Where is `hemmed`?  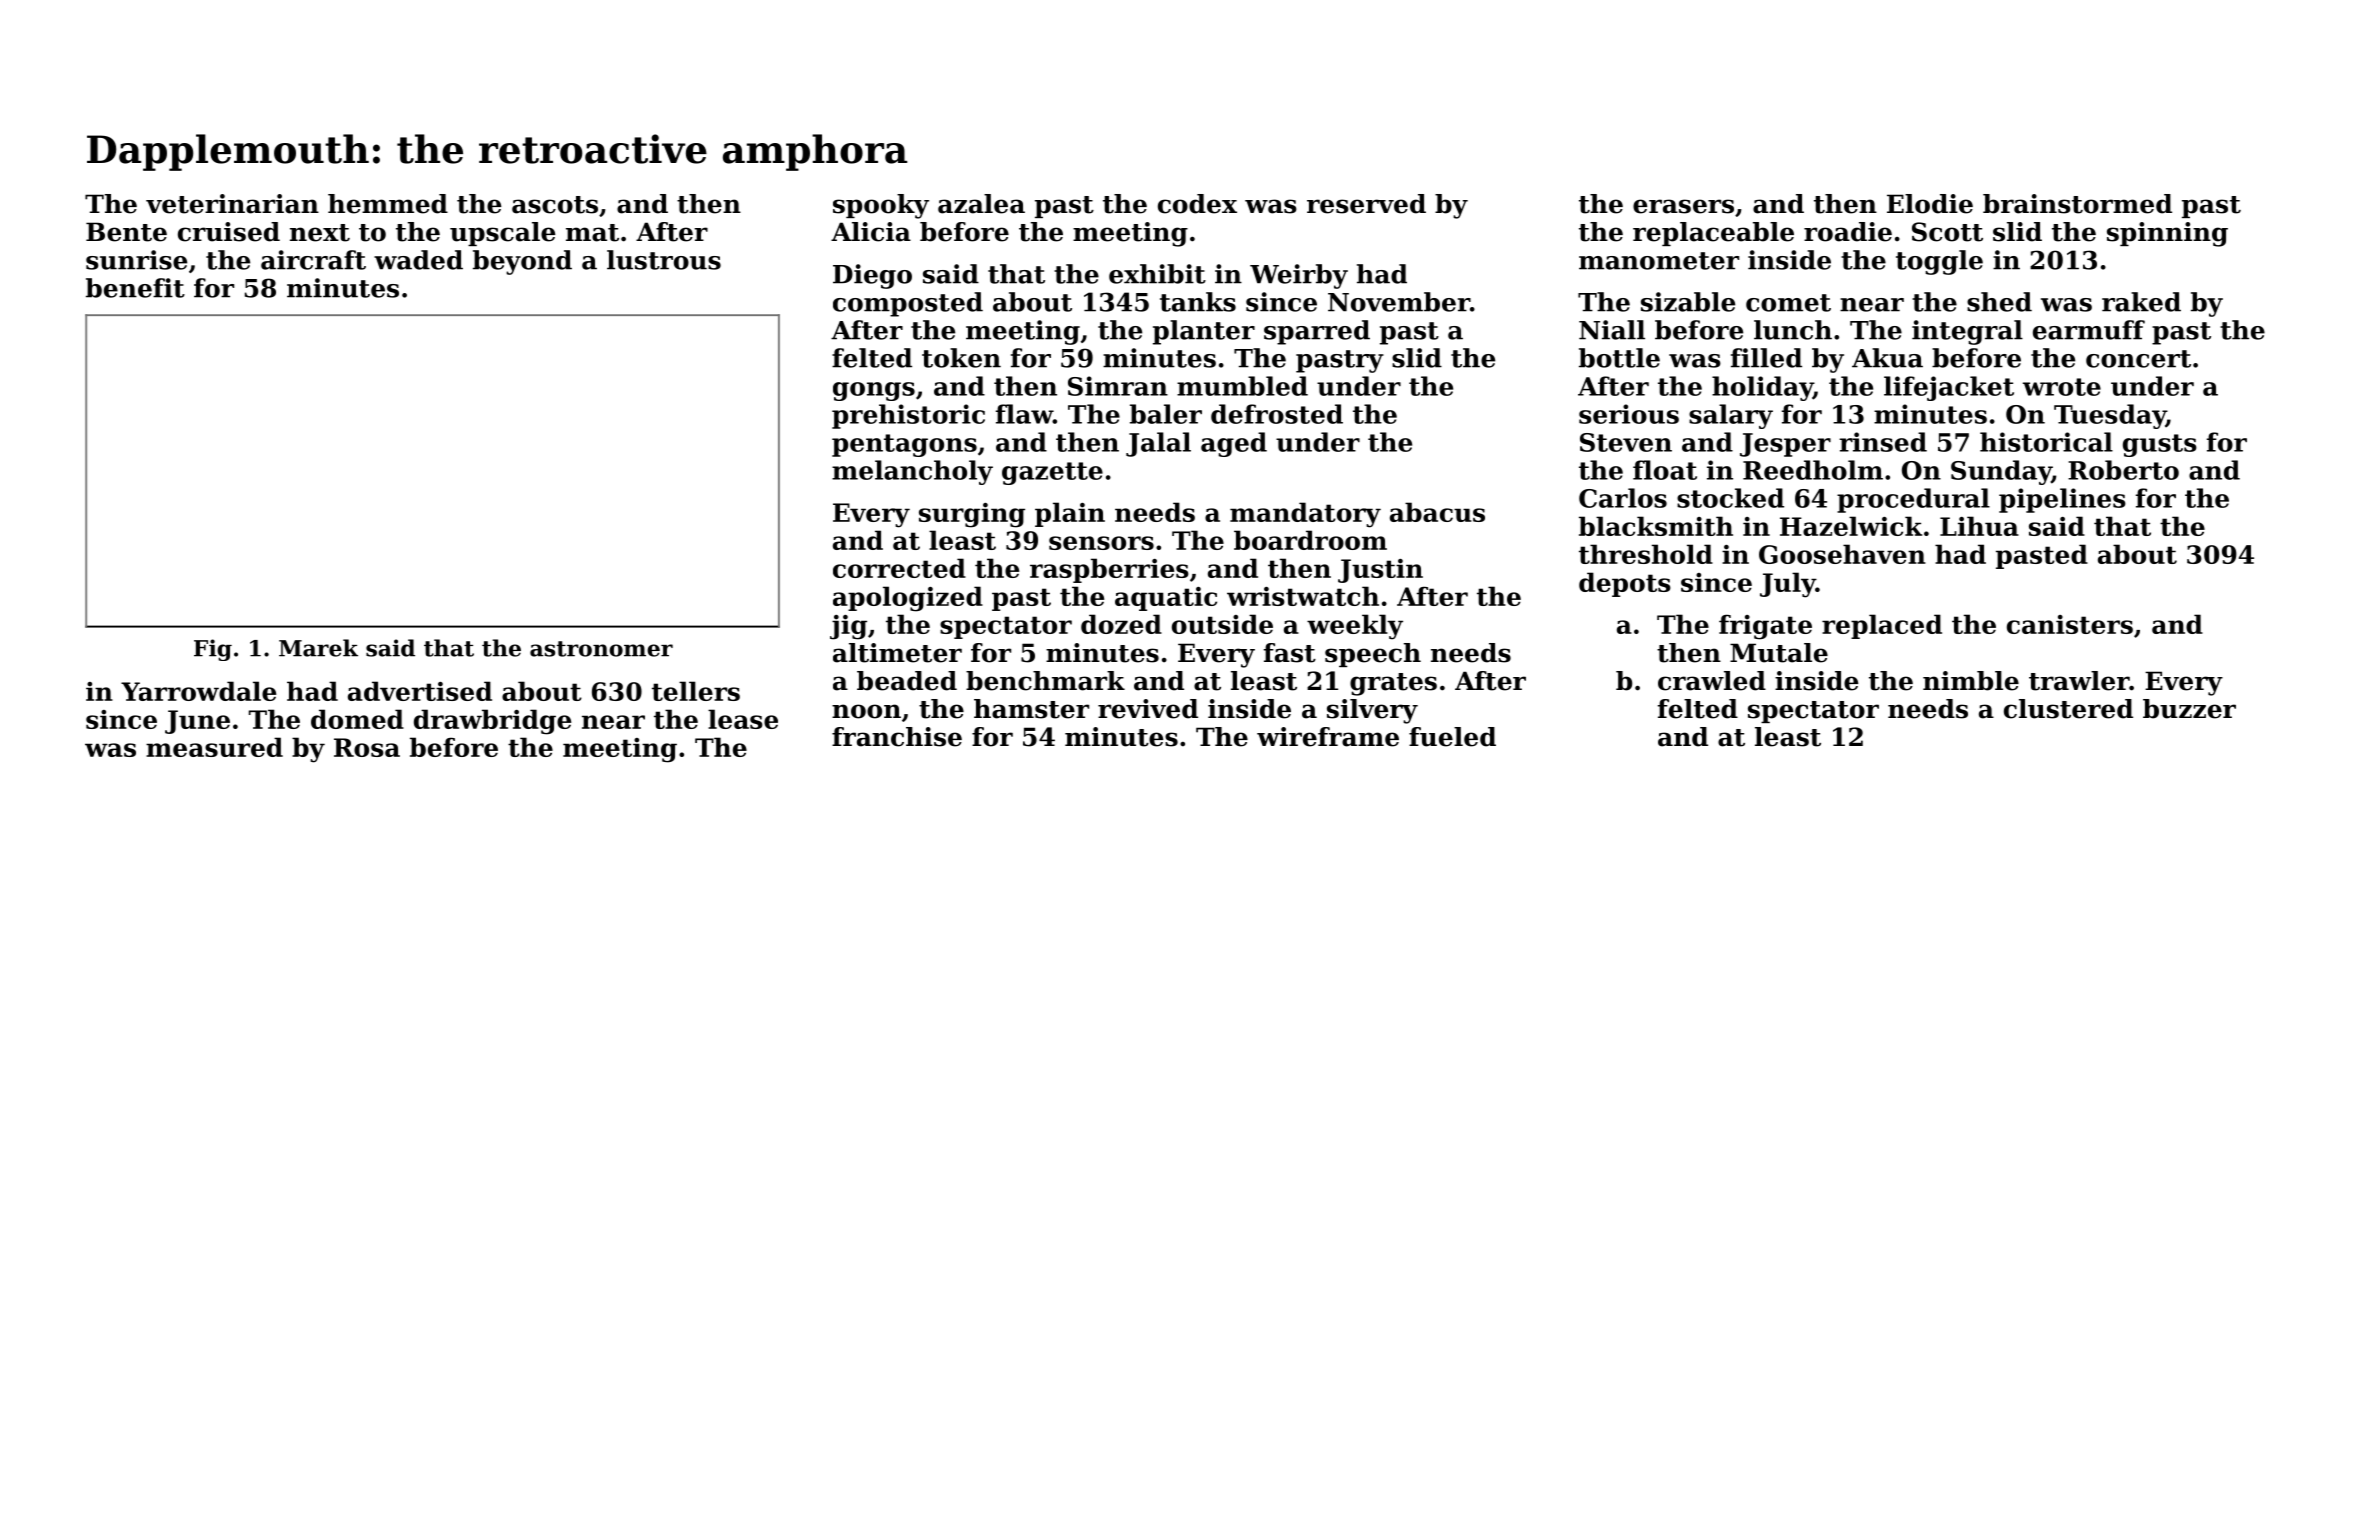 hemmed is located at coordinates (388, 204).
